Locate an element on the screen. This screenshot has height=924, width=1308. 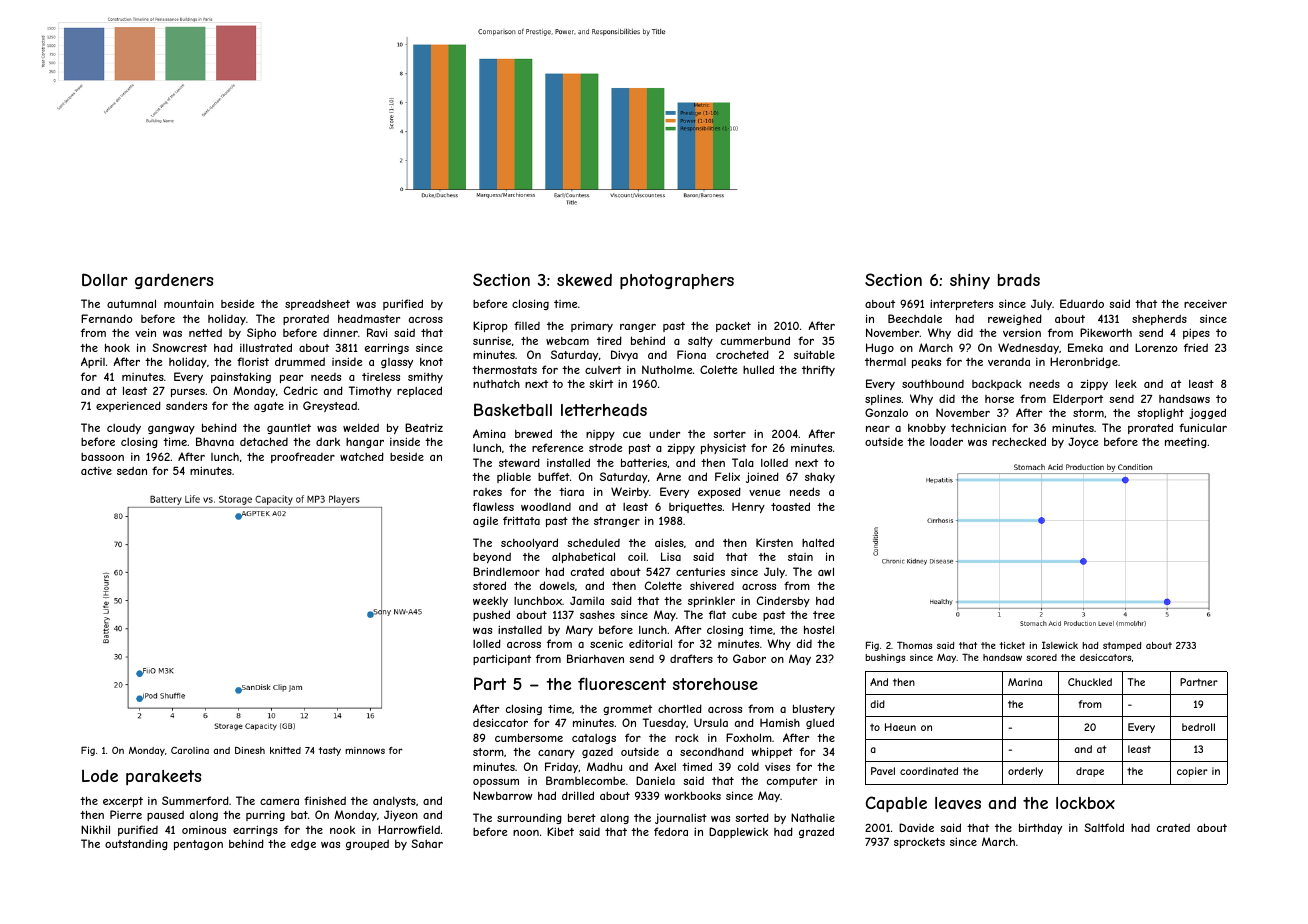
Newbarrow is located at coordinates (503, 795).
